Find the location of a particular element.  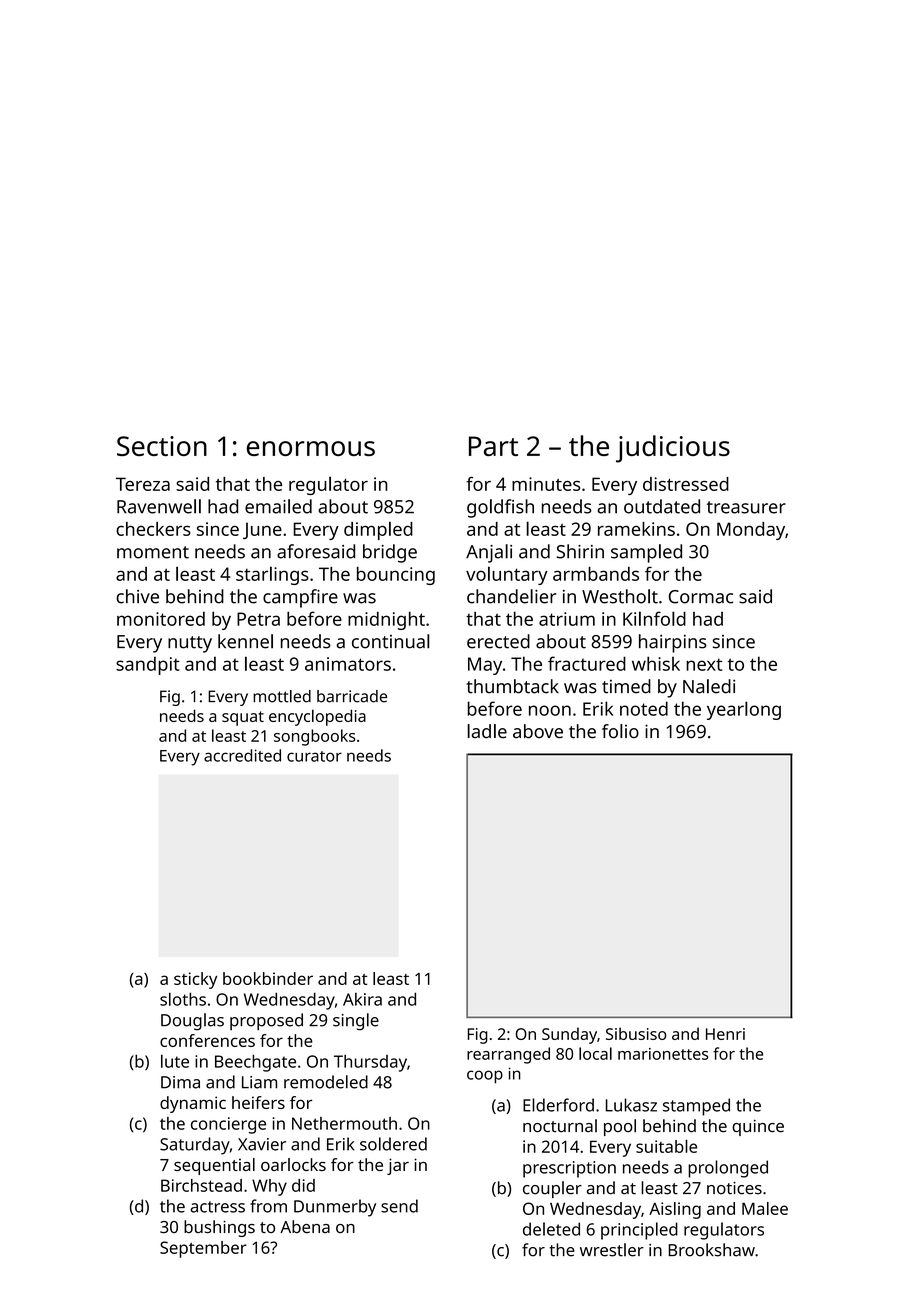

armbands is located at coordinates (596, 574).
